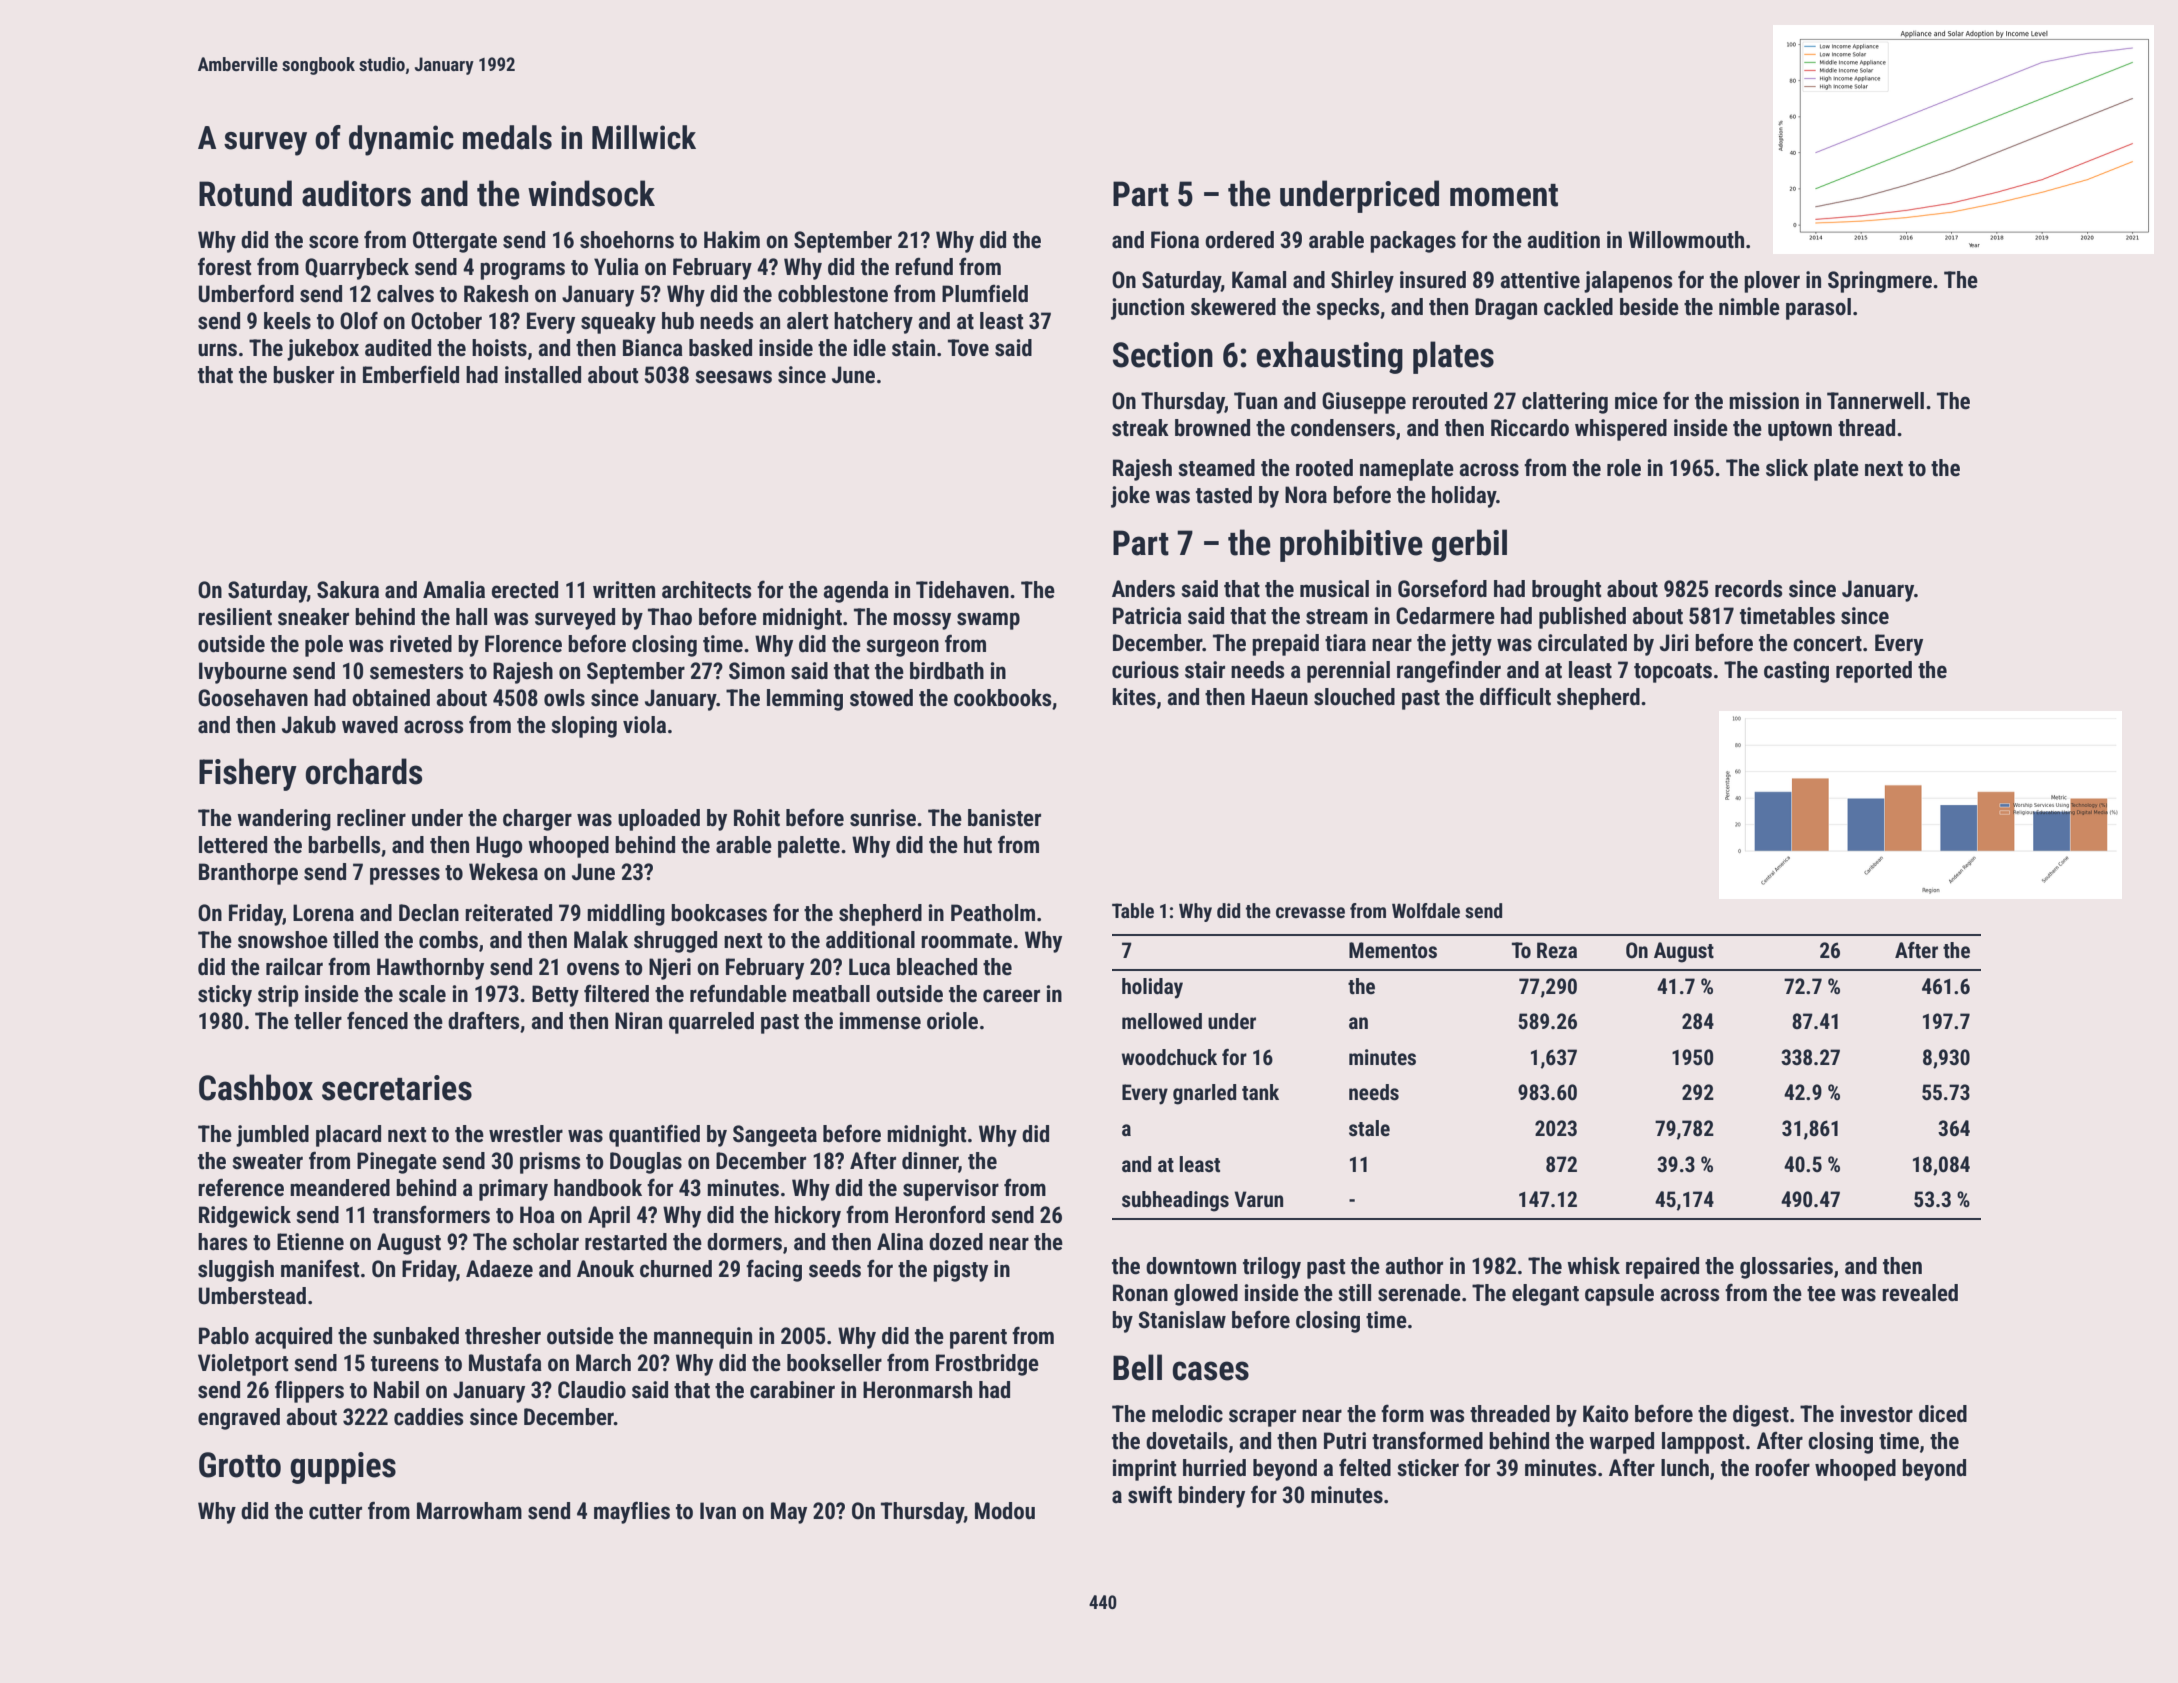 The width and height of the screenshot is (2178, 1683). I want to click on swamp, so click(988, 621).
